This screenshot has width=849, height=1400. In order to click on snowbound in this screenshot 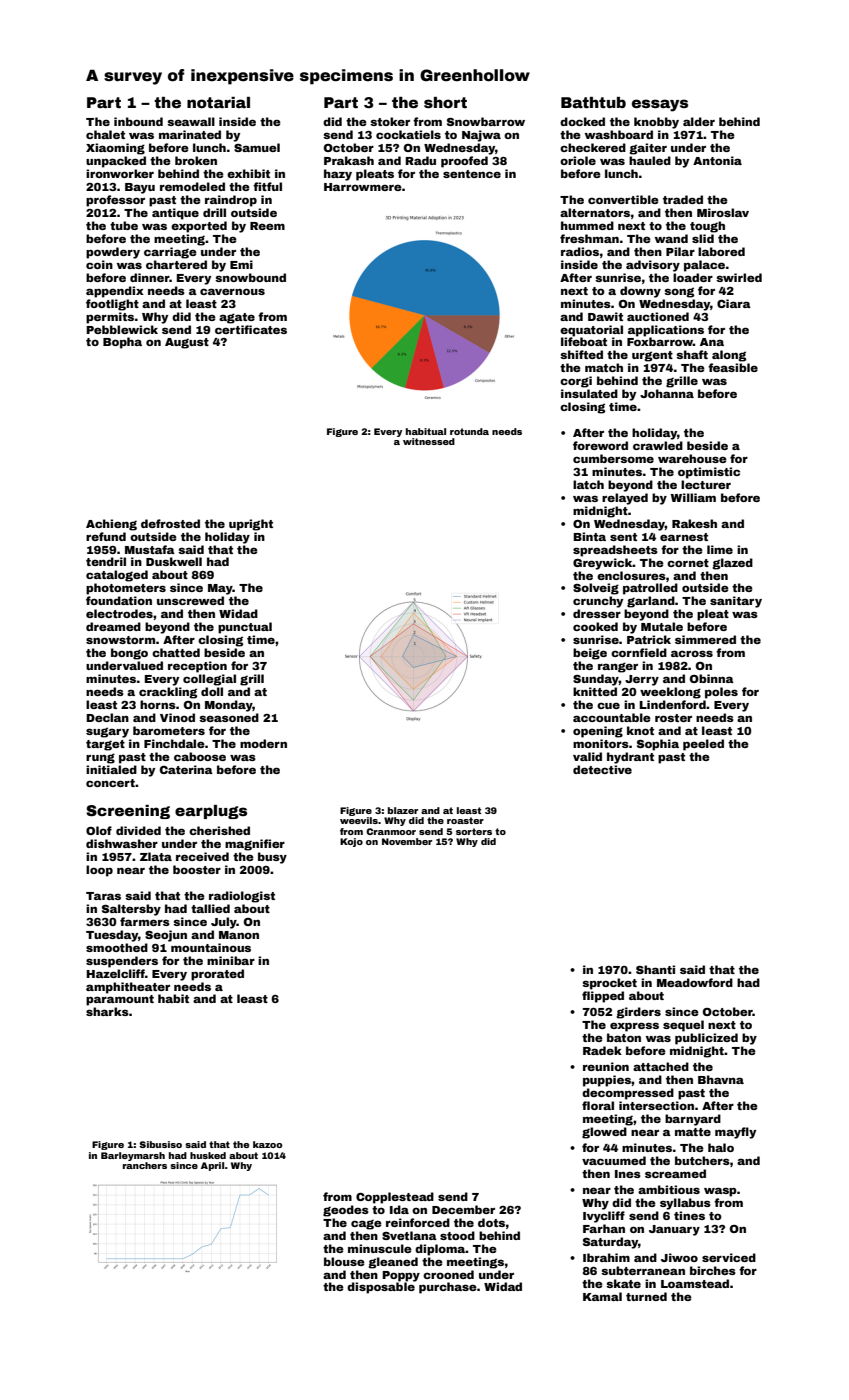, I will do `click(250, 277)`.
